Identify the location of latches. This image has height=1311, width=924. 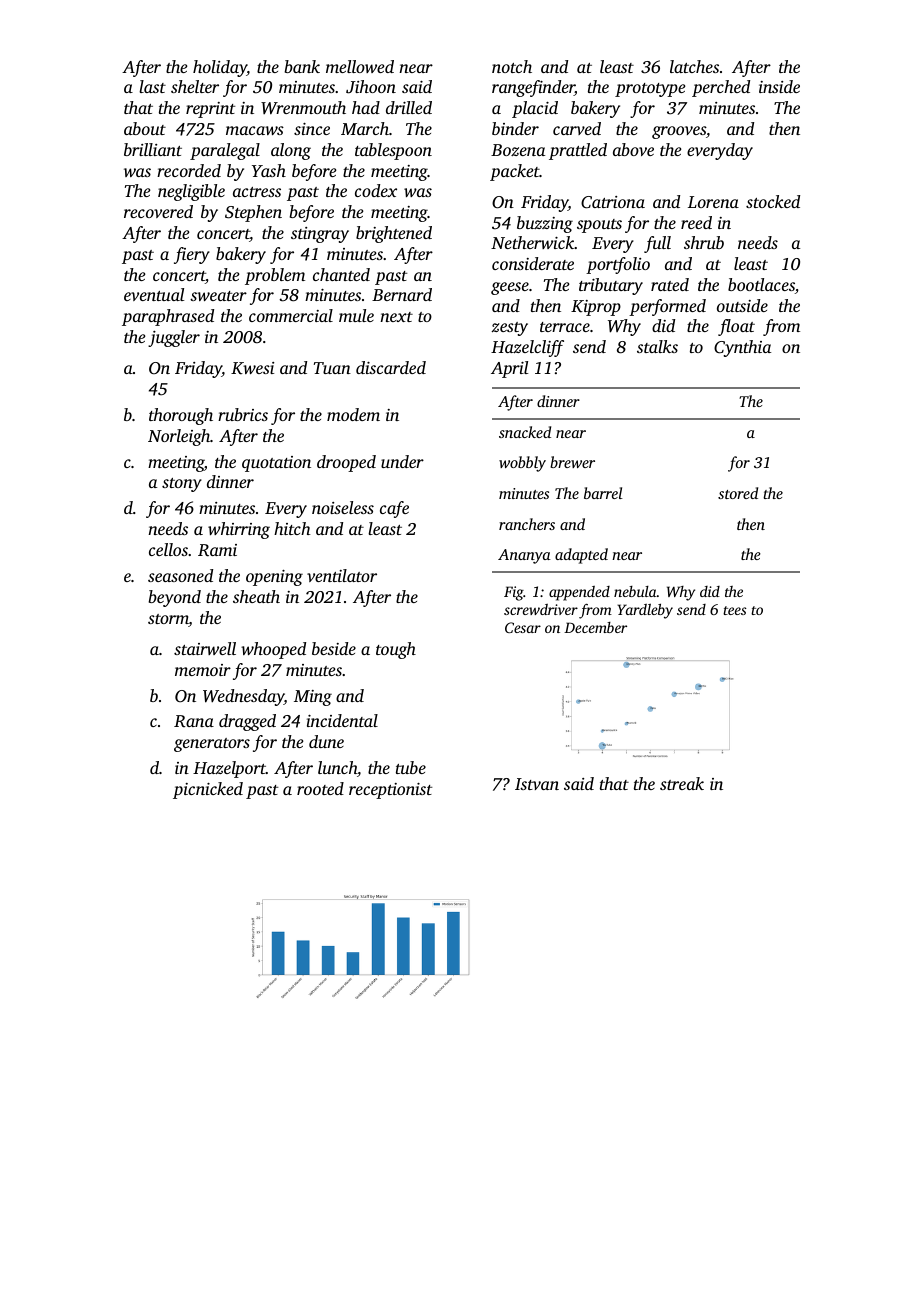
(694, 66).
